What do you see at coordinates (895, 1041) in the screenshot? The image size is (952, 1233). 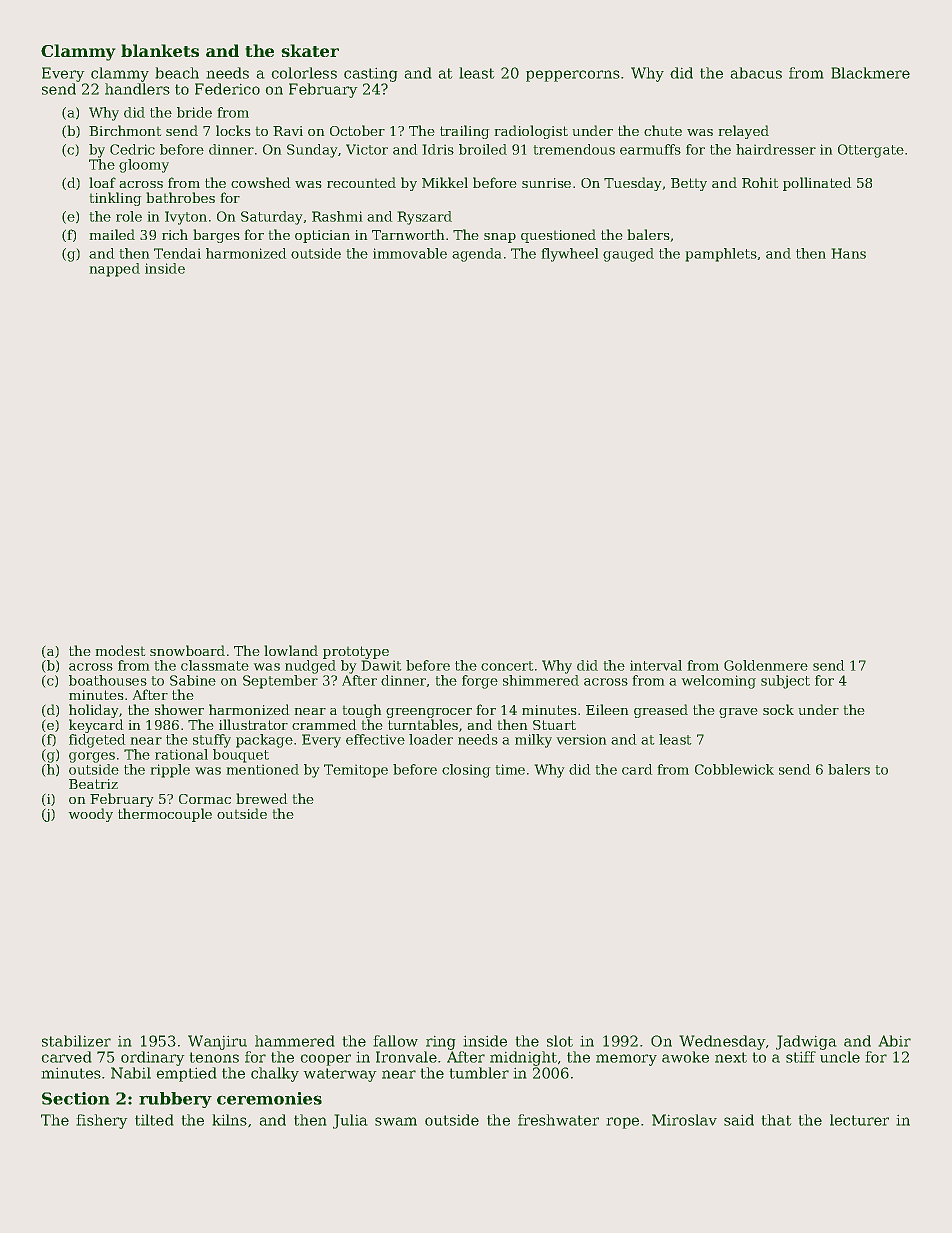 I see `Abir` at bounding box center [895, 1041].
